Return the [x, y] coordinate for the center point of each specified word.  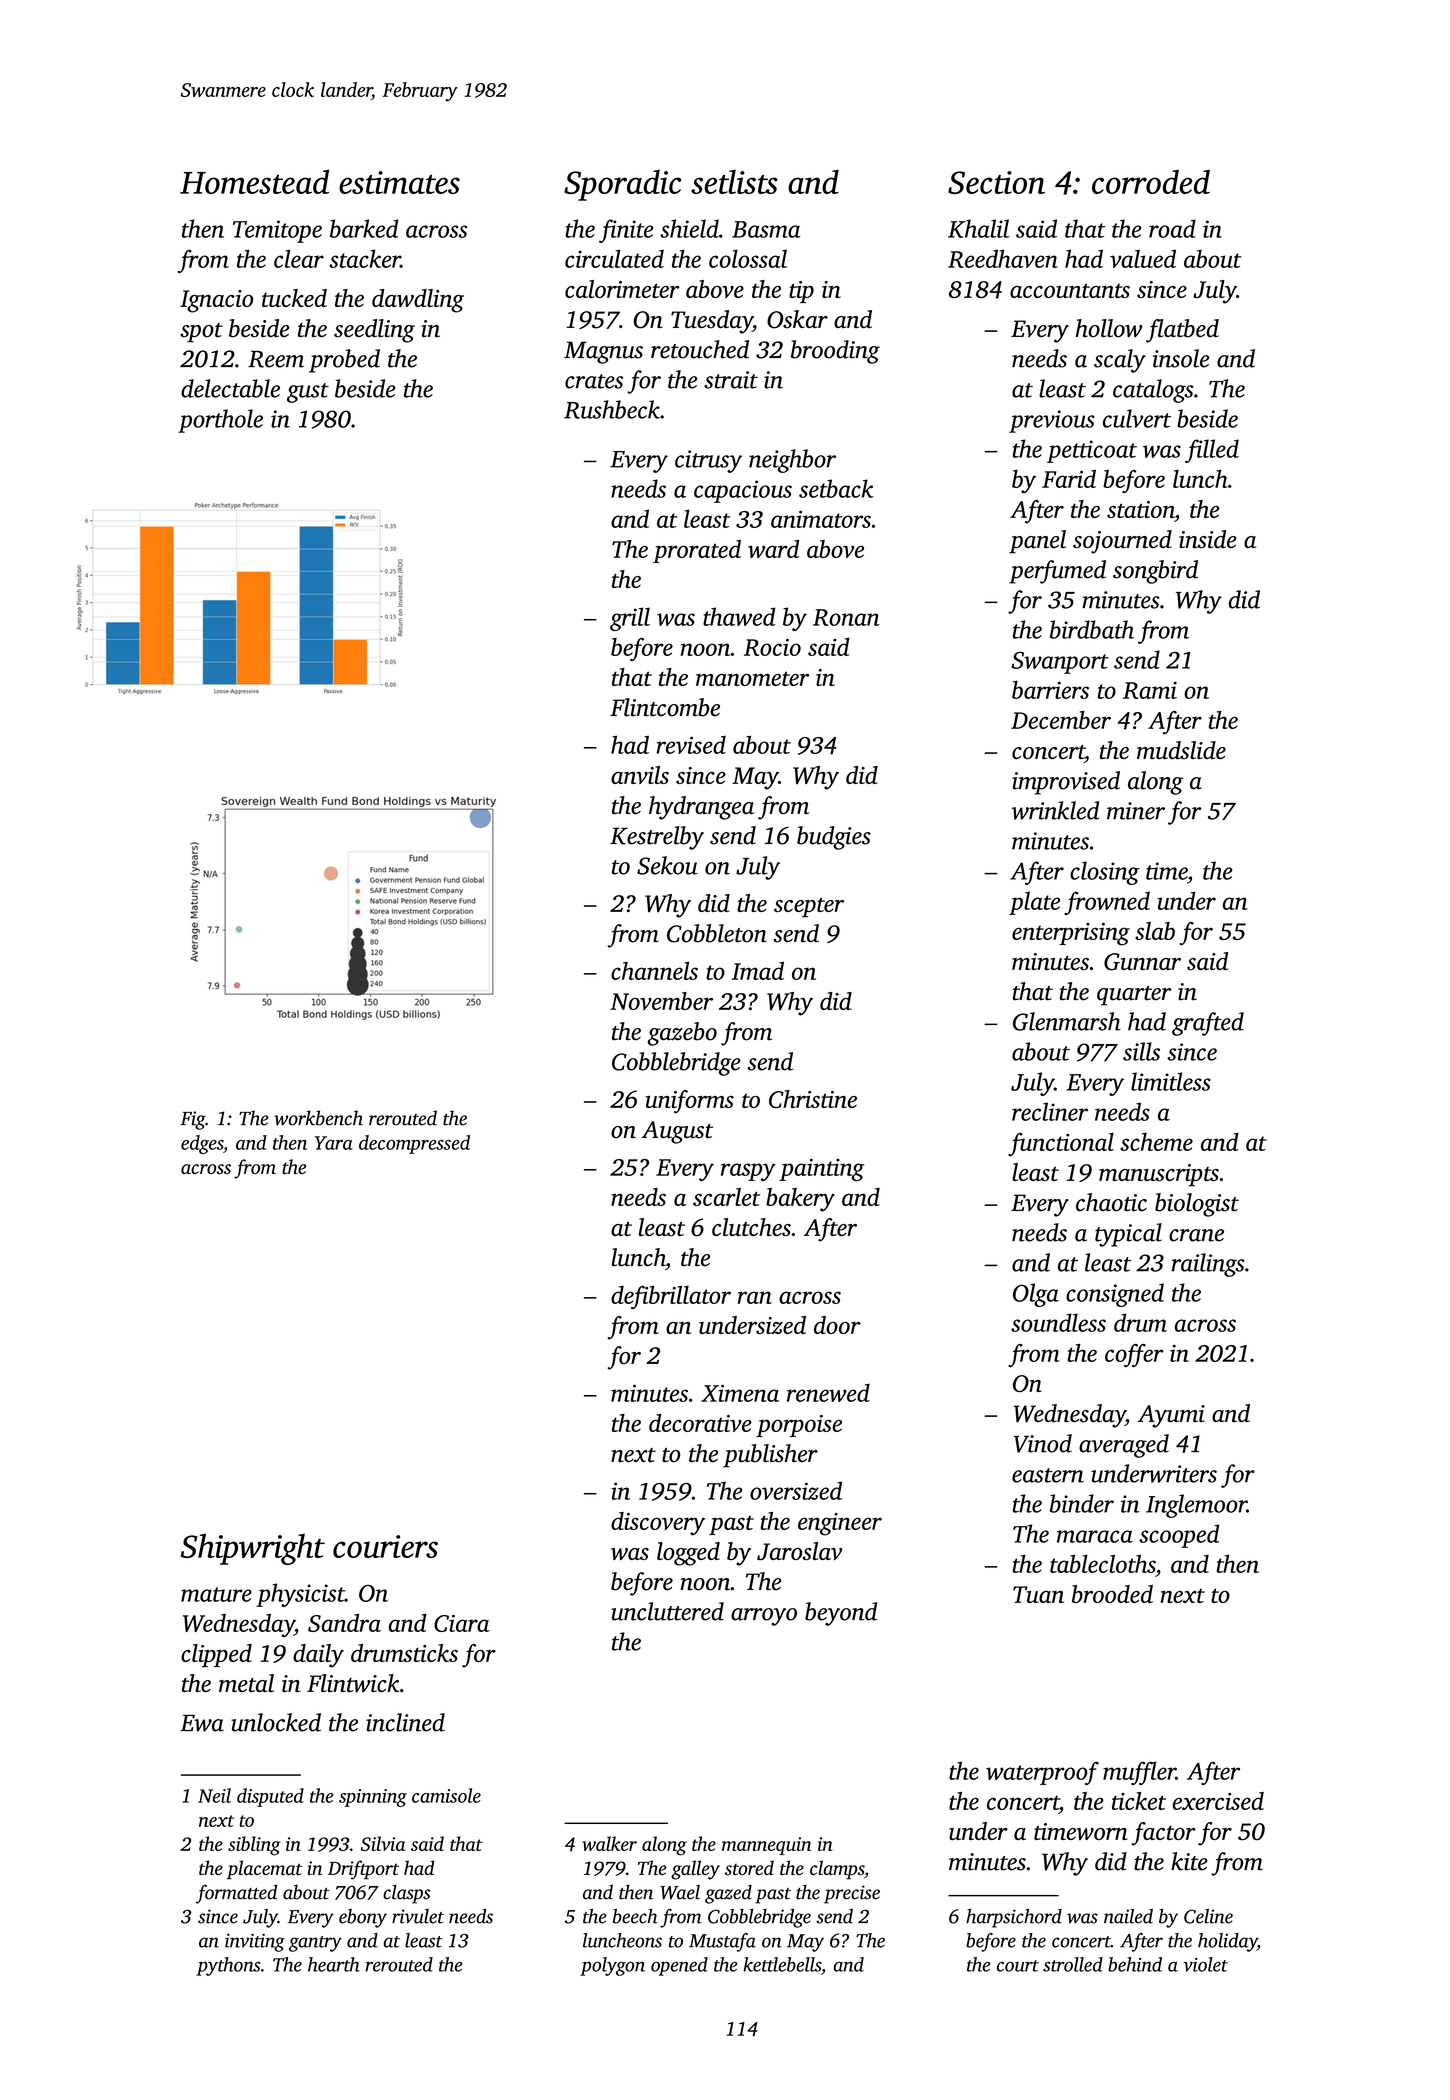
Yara [334, 1143]
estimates [399, 182]
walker [609, 1843]
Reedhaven [1003, 258]
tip [801, 292]
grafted [1208, 1024]
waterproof [1042, 1773]
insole [1181, 358]
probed [344, 361]
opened [679, 1966]
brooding [835, 352]
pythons [228, 1966]
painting [821, 1169]
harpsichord [1014, 1918]
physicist [300, 1595]
